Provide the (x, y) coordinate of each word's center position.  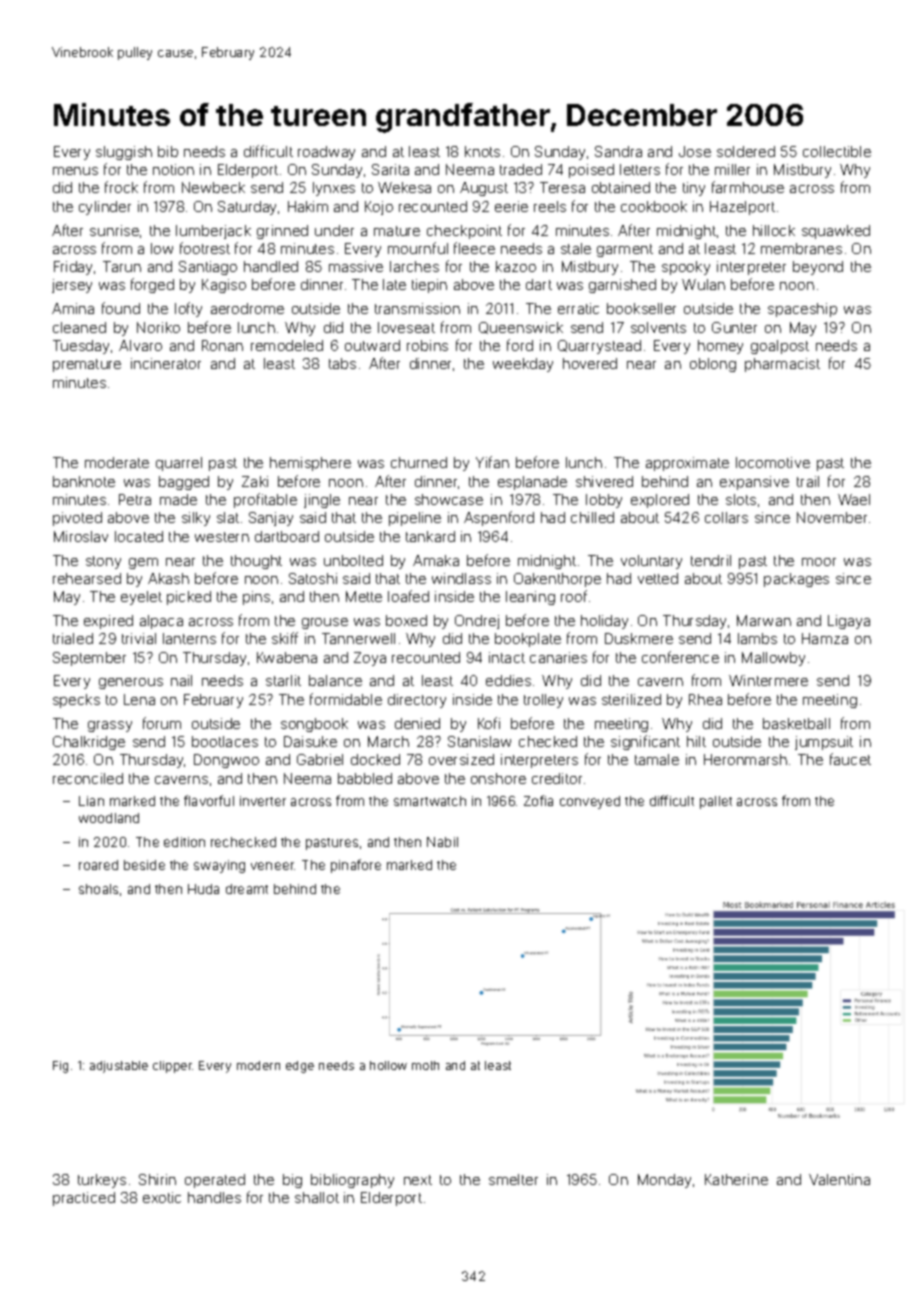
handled (271, 266)
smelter (513, 1179)
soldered (746, 151)
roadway (326, 153)
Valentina (839, 1179)
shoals (98, 889)
